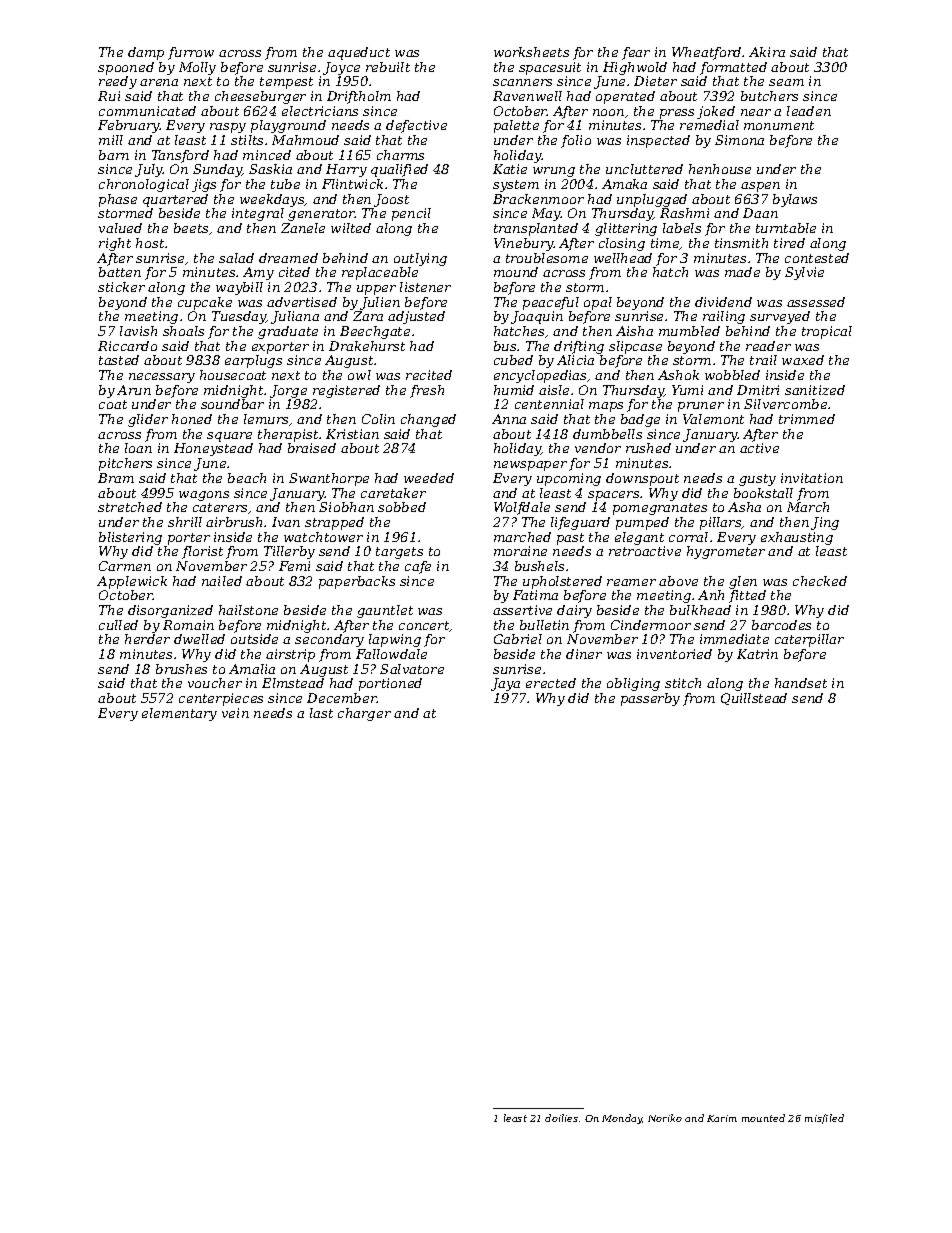  I want to click on passerby, so click(650, 699).
